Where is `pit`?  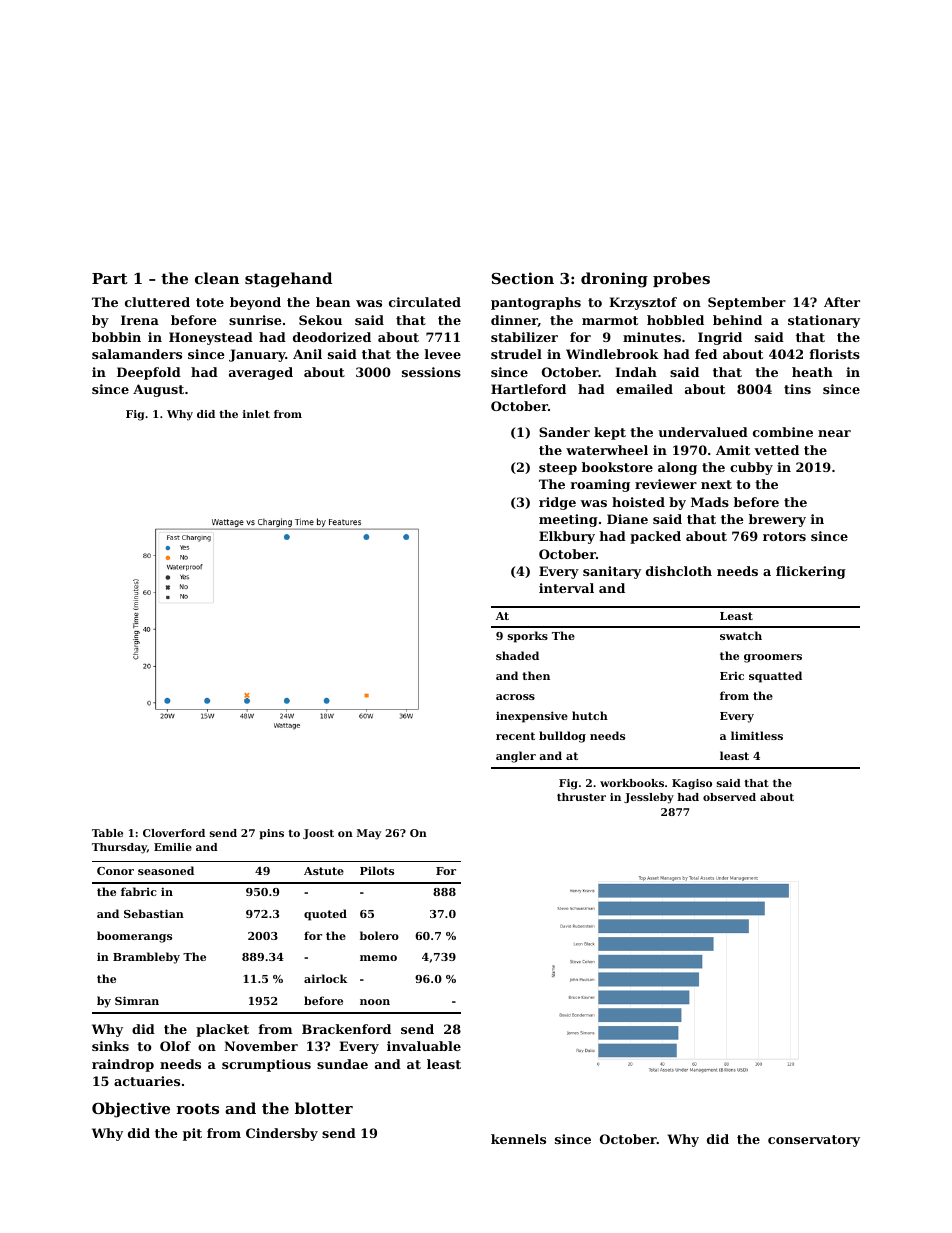 pit is located at coordinates (192, 1134).
